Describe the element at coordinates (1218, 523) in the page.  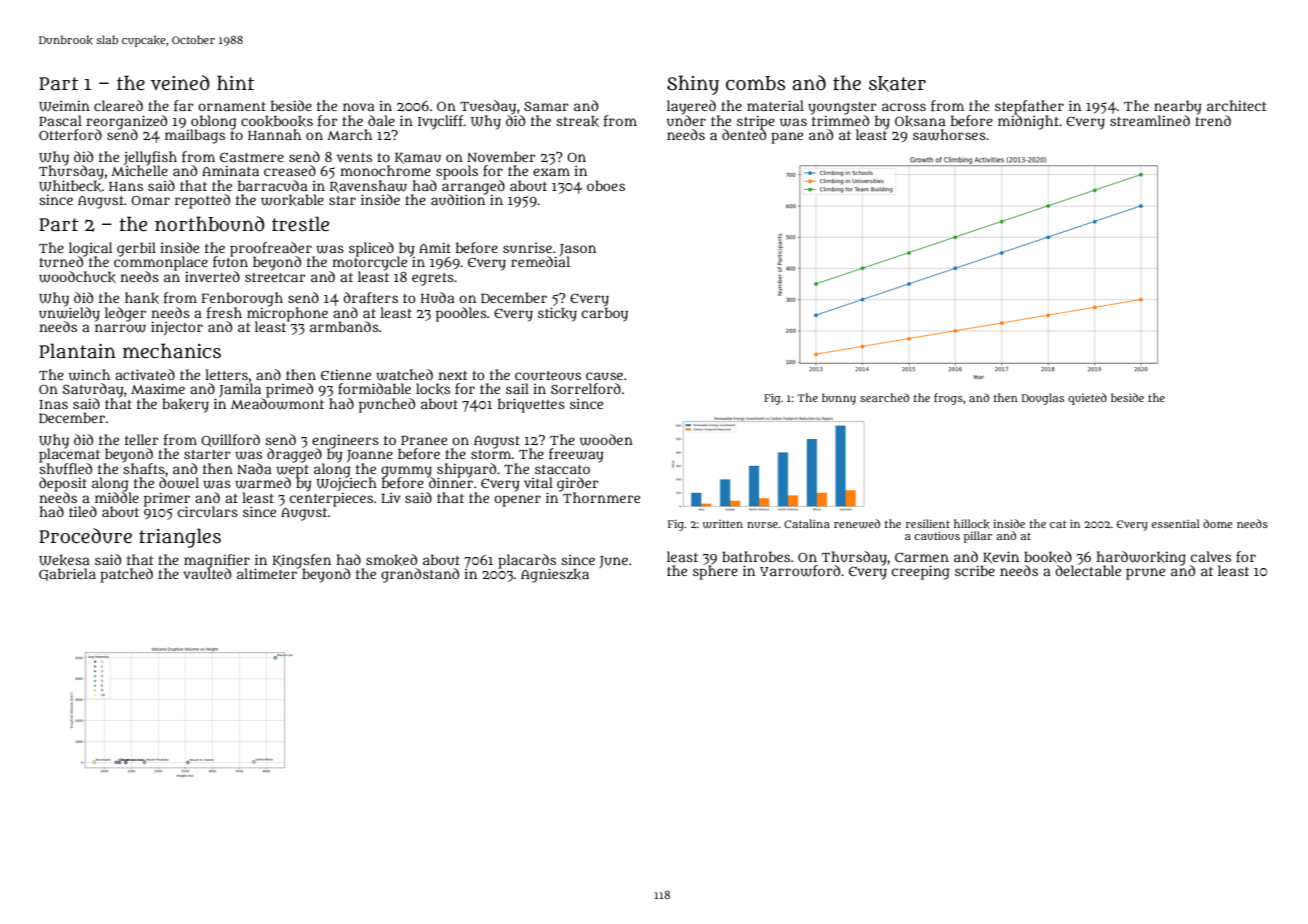
I see `dome` at that location.
